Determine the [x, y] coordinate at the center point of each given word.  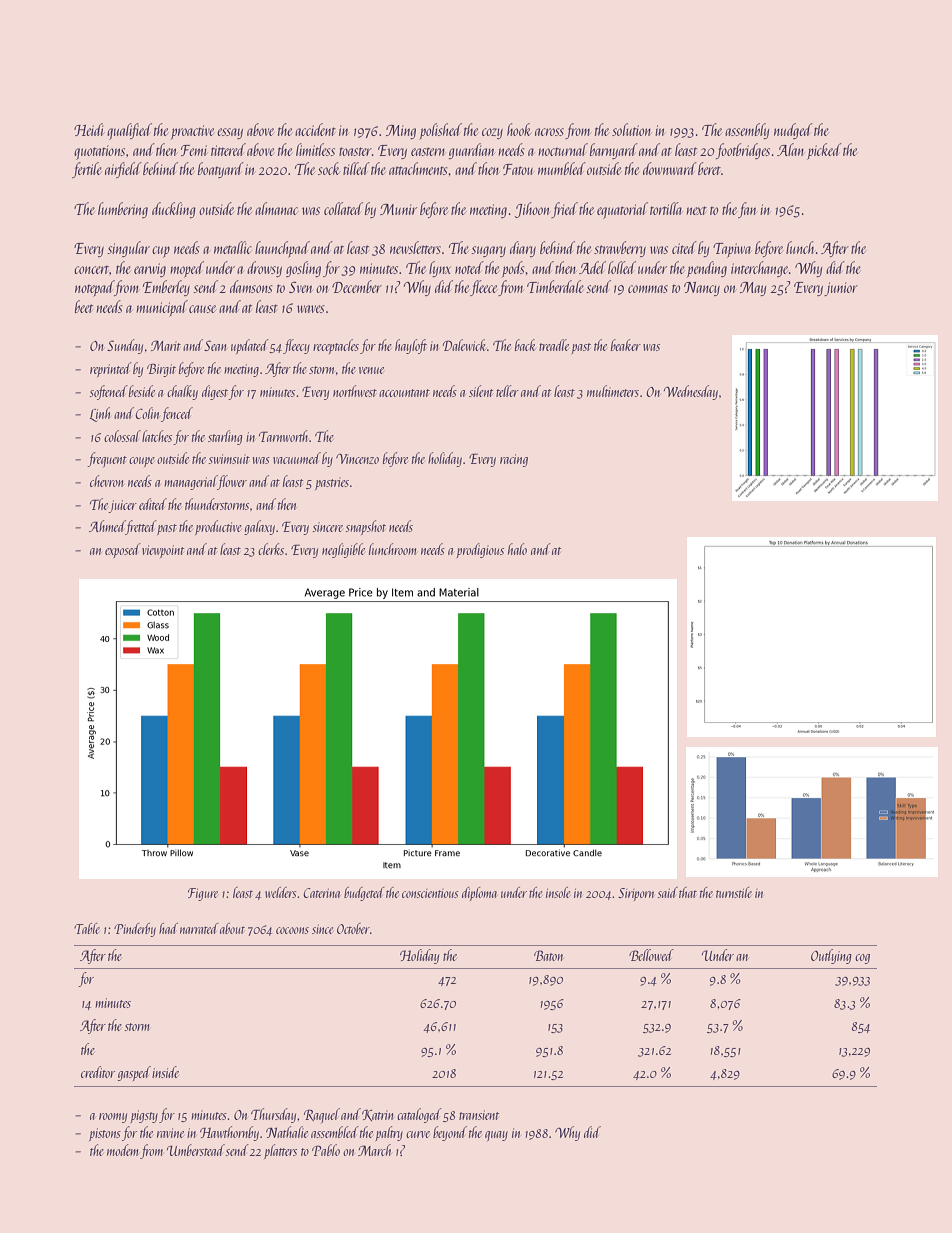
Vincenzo [357, 459]
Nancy [702, 289]
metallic [233, 247]
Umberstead [196, 1150]
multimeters [613, 391]
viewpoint [163, 551]
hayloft [411, 346]
